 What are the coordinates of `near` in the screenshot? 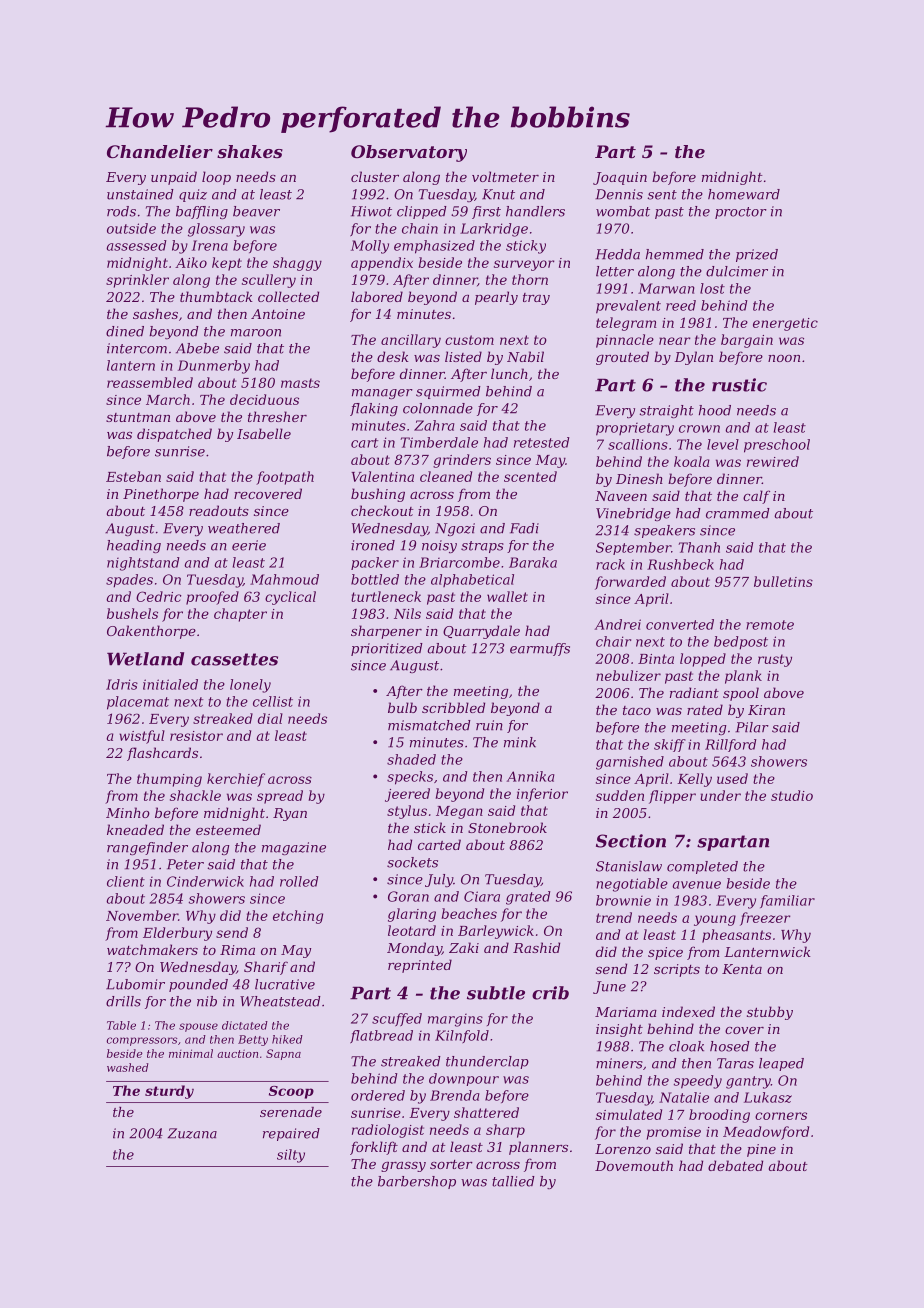 It's located at (674, 341).
